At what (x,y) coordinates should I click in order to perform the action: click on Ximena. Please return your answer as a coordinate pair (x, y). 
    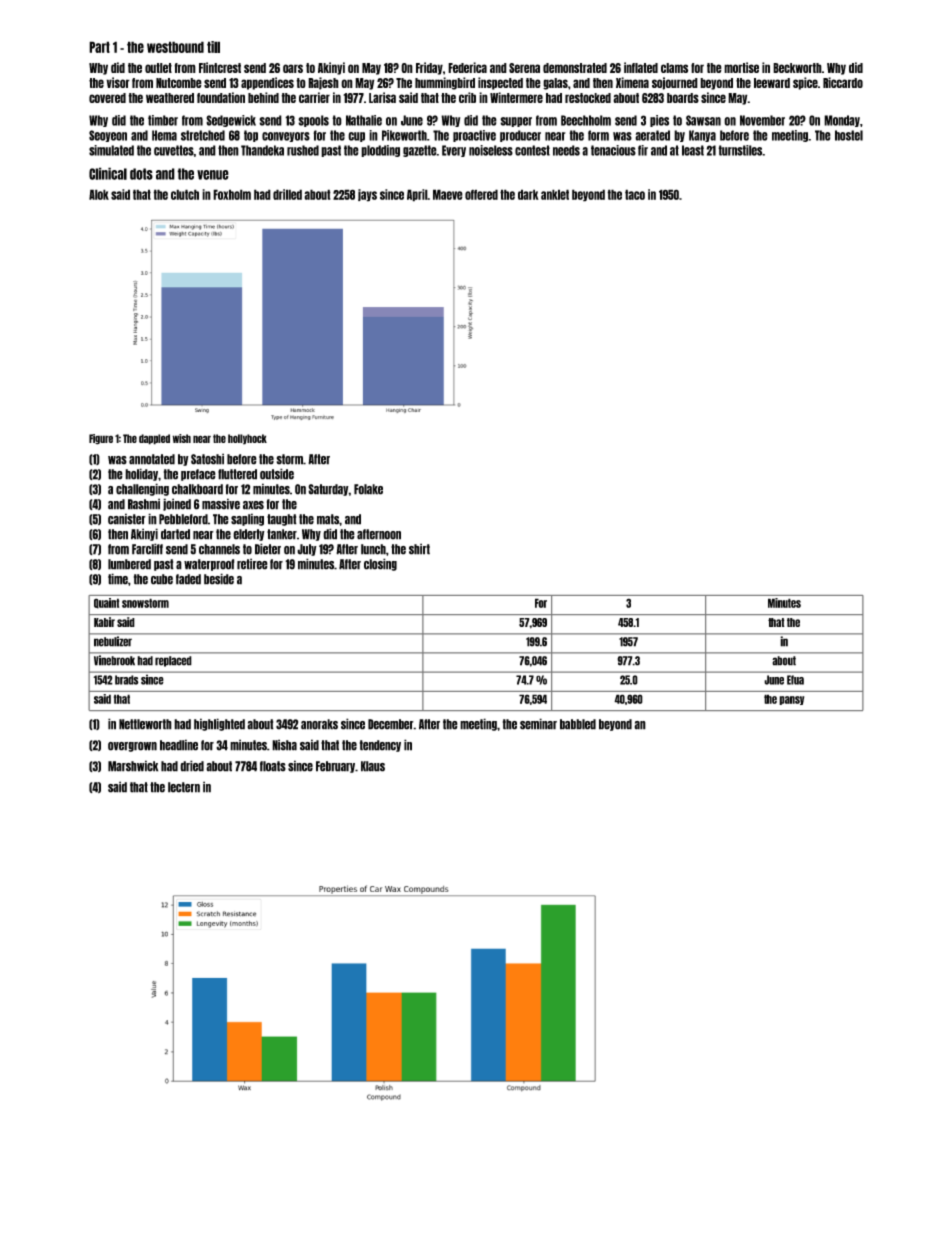
    Looking at the image, I should click on (632, 82).
